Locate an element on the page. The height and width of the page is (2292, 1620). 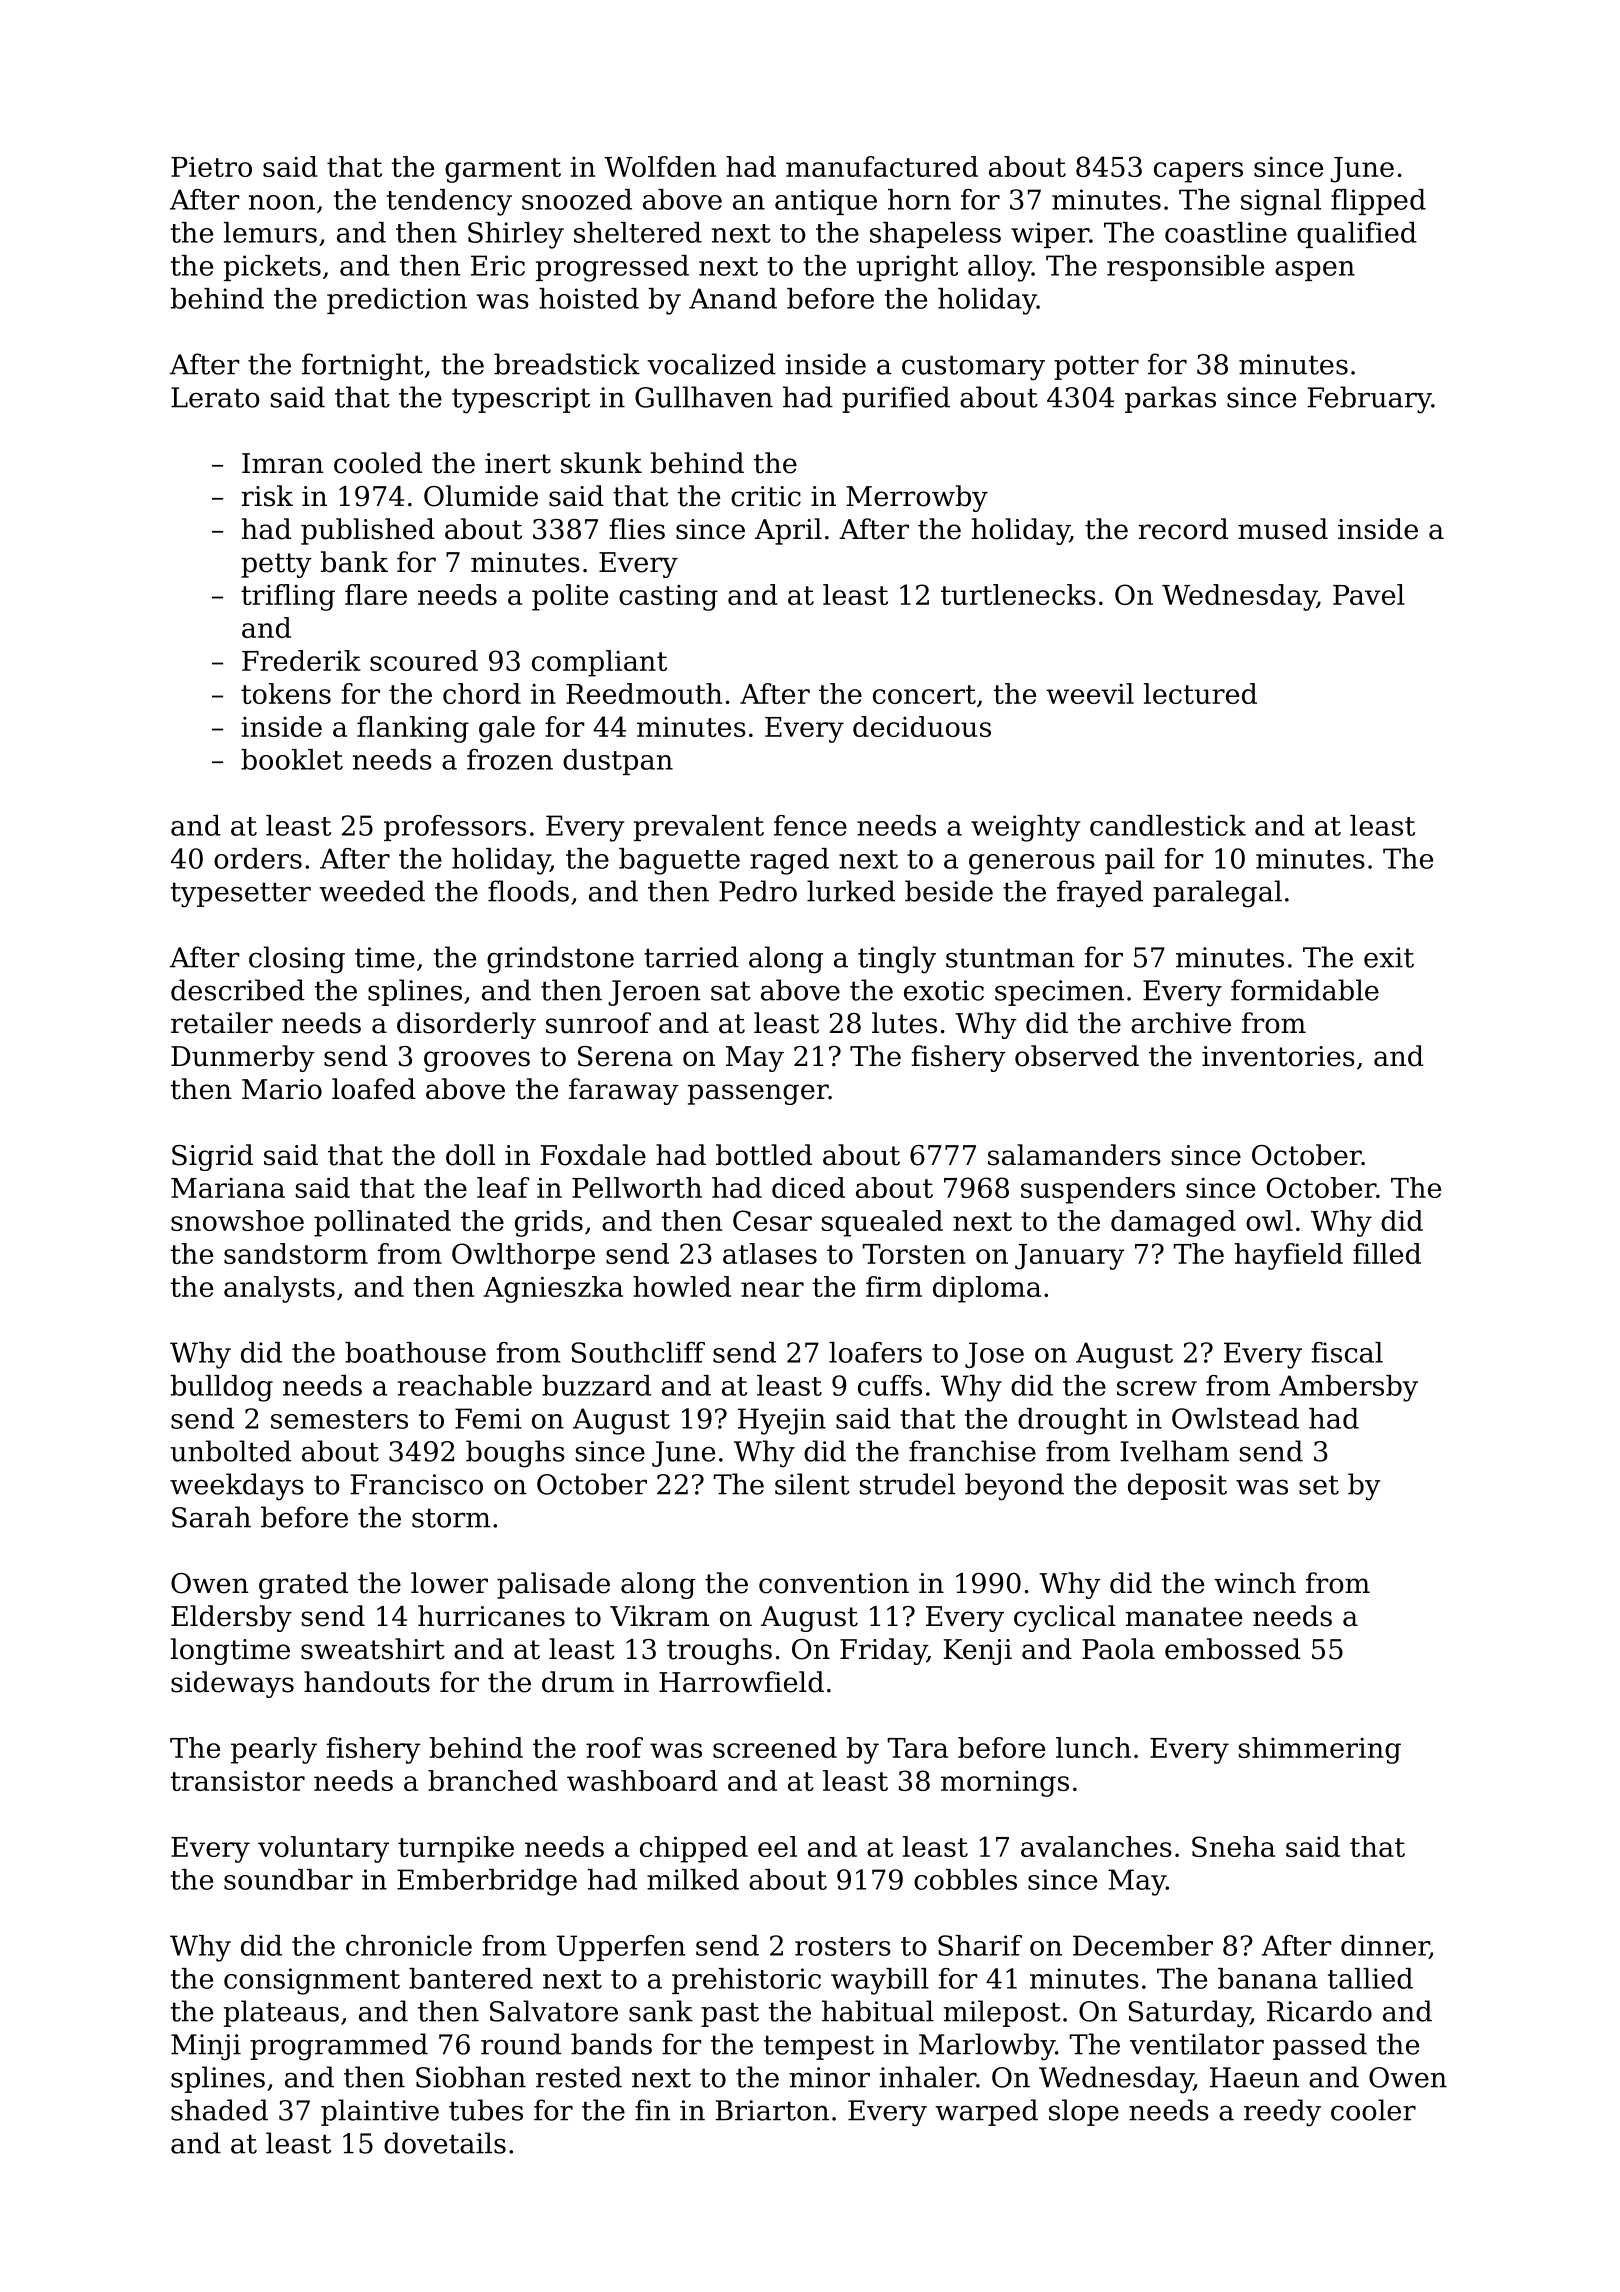
fiscal is located at coordinates (1347, 1352).
